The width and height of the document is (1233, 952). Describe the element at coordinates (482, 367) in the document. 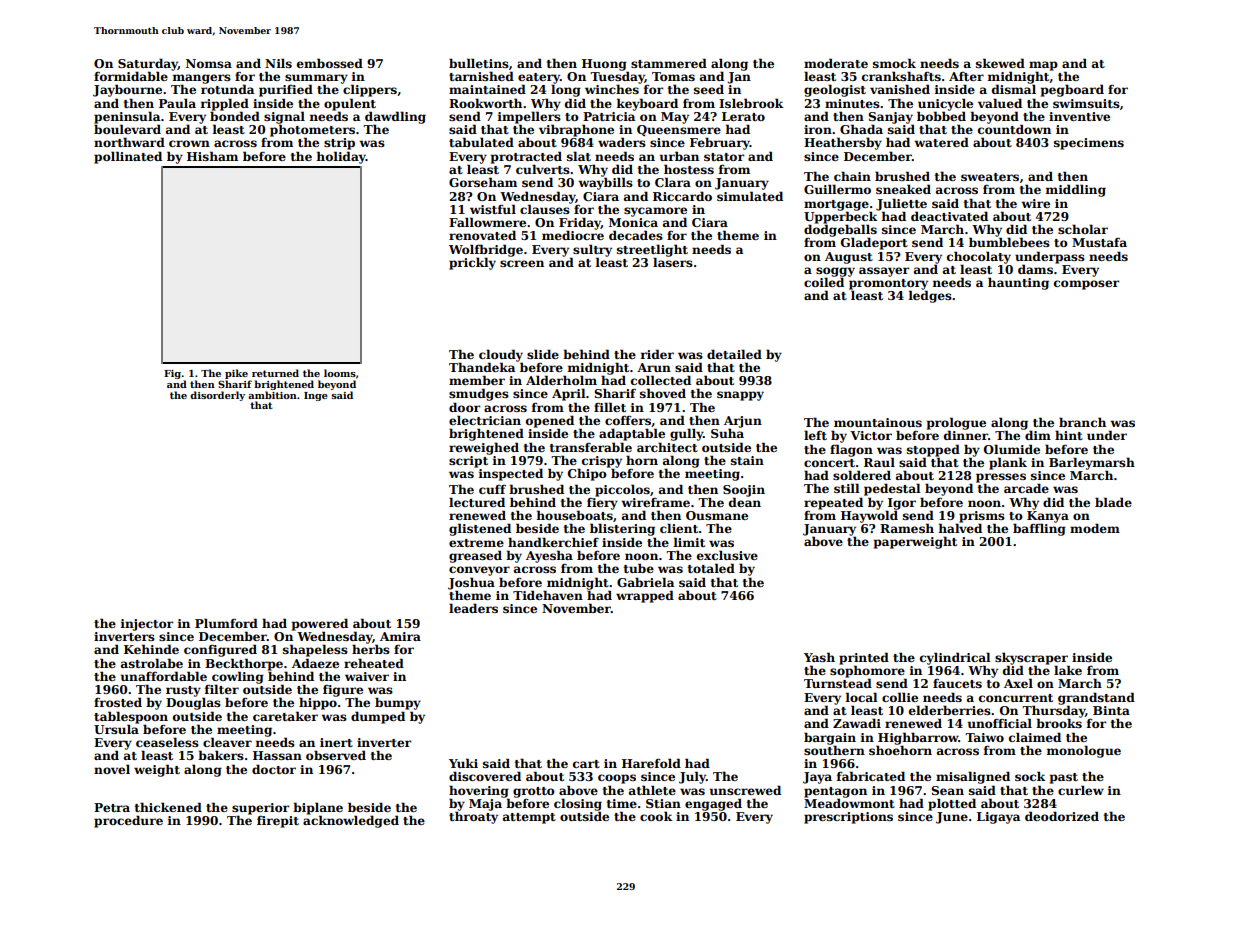

I see `Thandeka` at that location.
